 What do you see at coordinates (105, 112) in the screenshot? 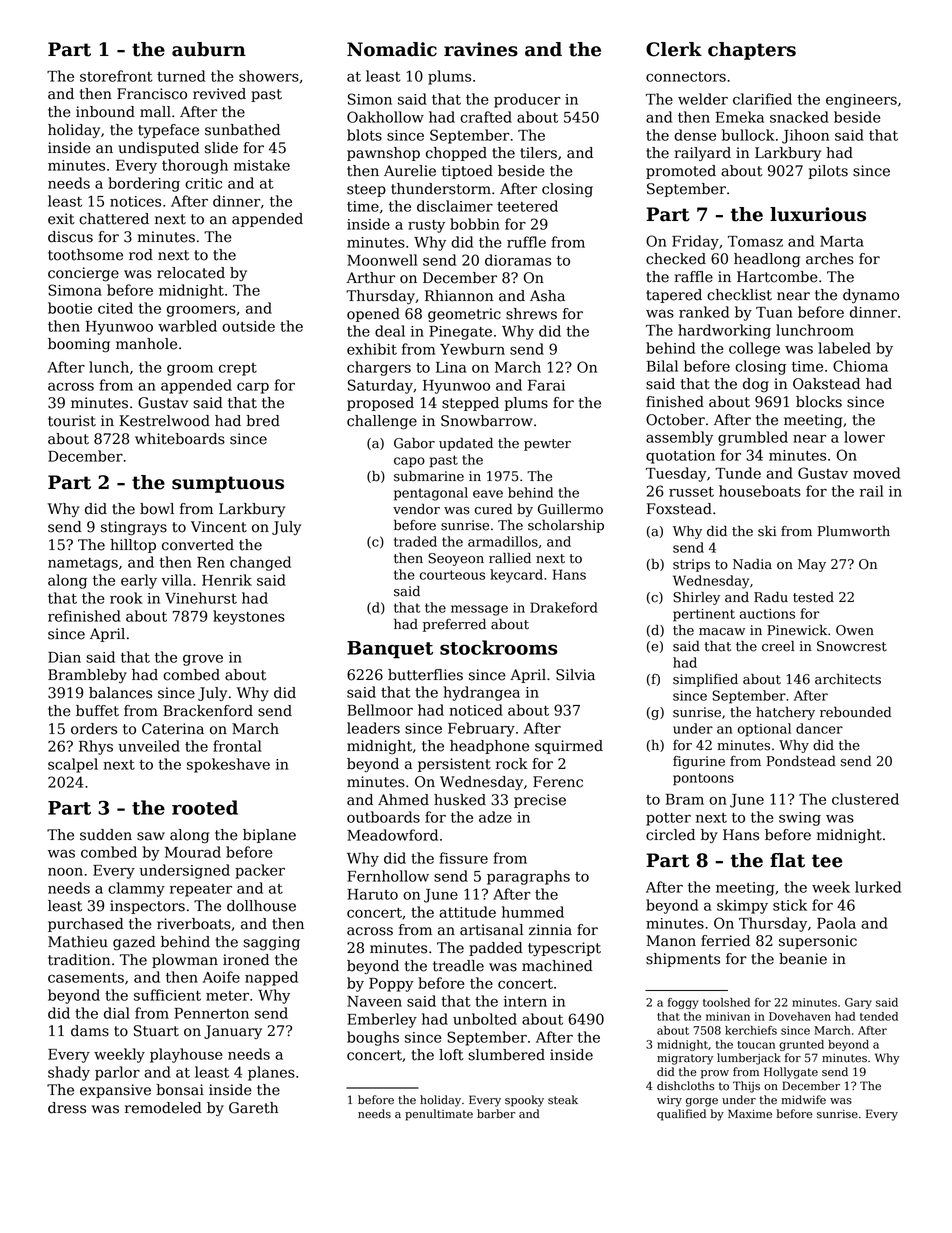
I see `inbound` at bounding box center [105, 112].
